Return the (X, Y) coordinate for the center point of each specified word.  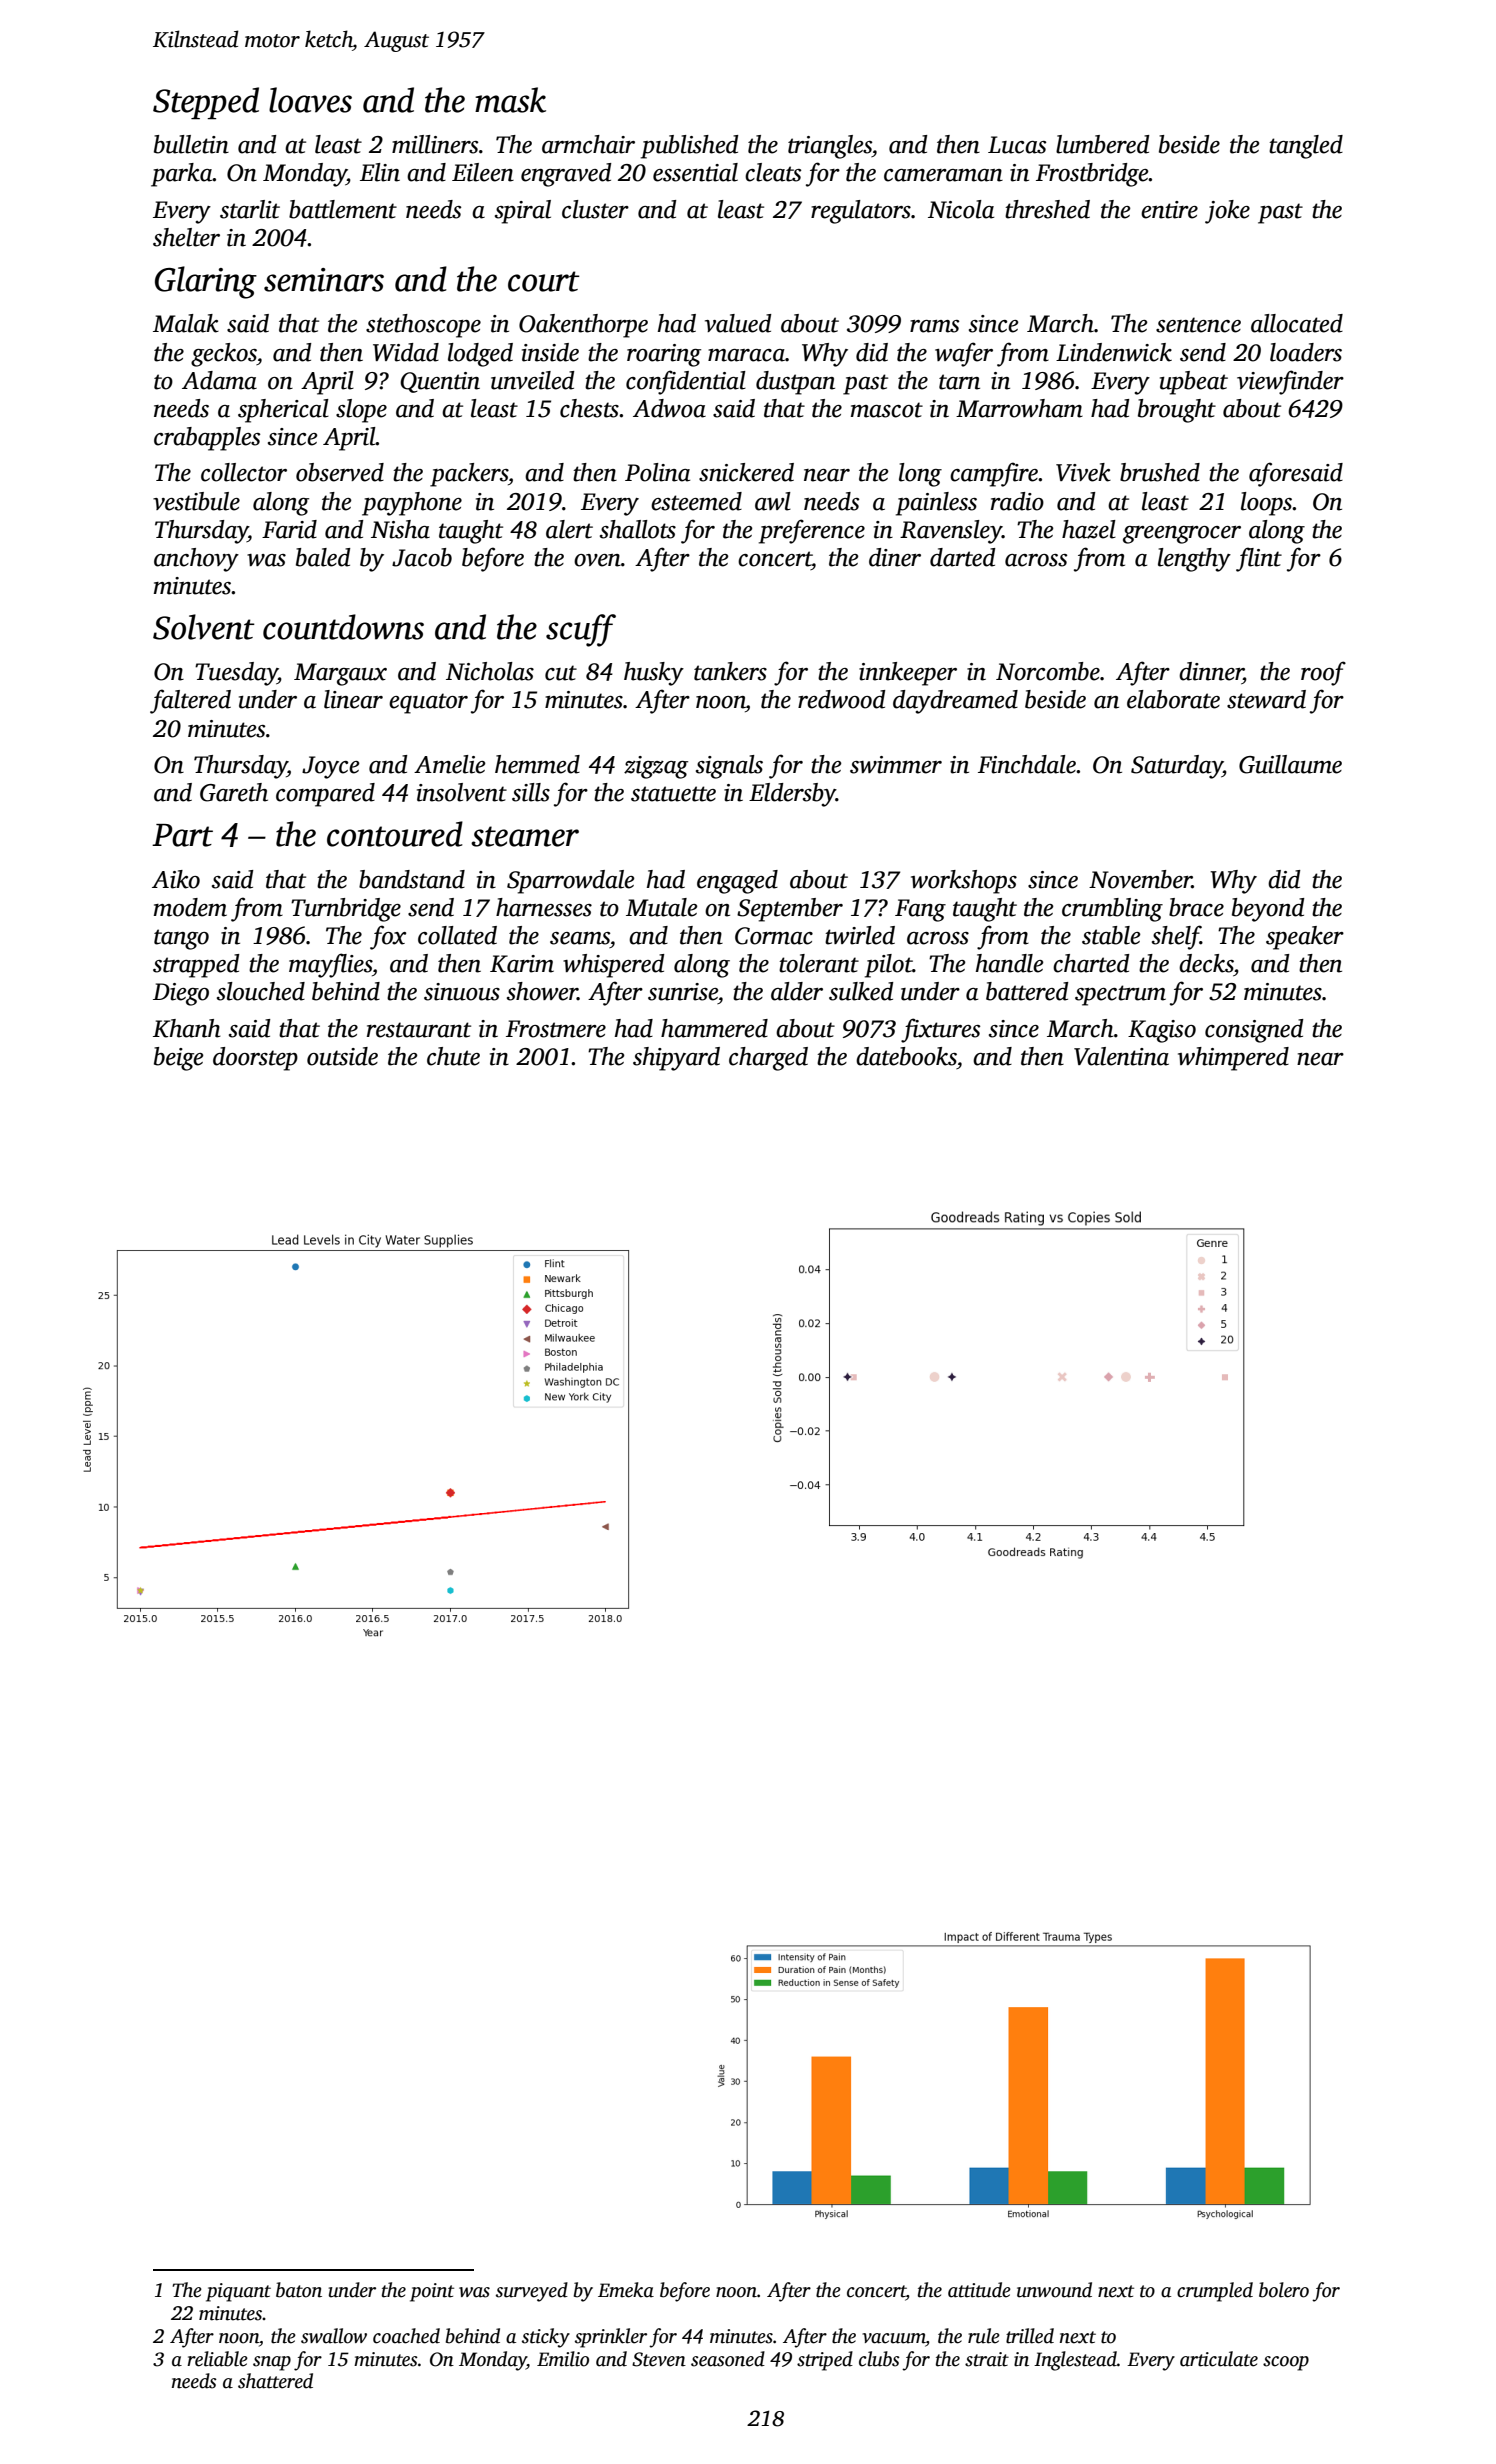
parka (182, 175)
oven (597, 560)
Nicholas (490, 671)
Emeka (626, 2290)
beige (179, 1059)
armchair (588, 144)
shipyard (676, 1059)
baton (299, 2290)
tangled (1306, 147)
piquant (238, 2292)
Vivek (1083, 472)
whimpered (1233, 1059)
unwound (1054, 2290)
